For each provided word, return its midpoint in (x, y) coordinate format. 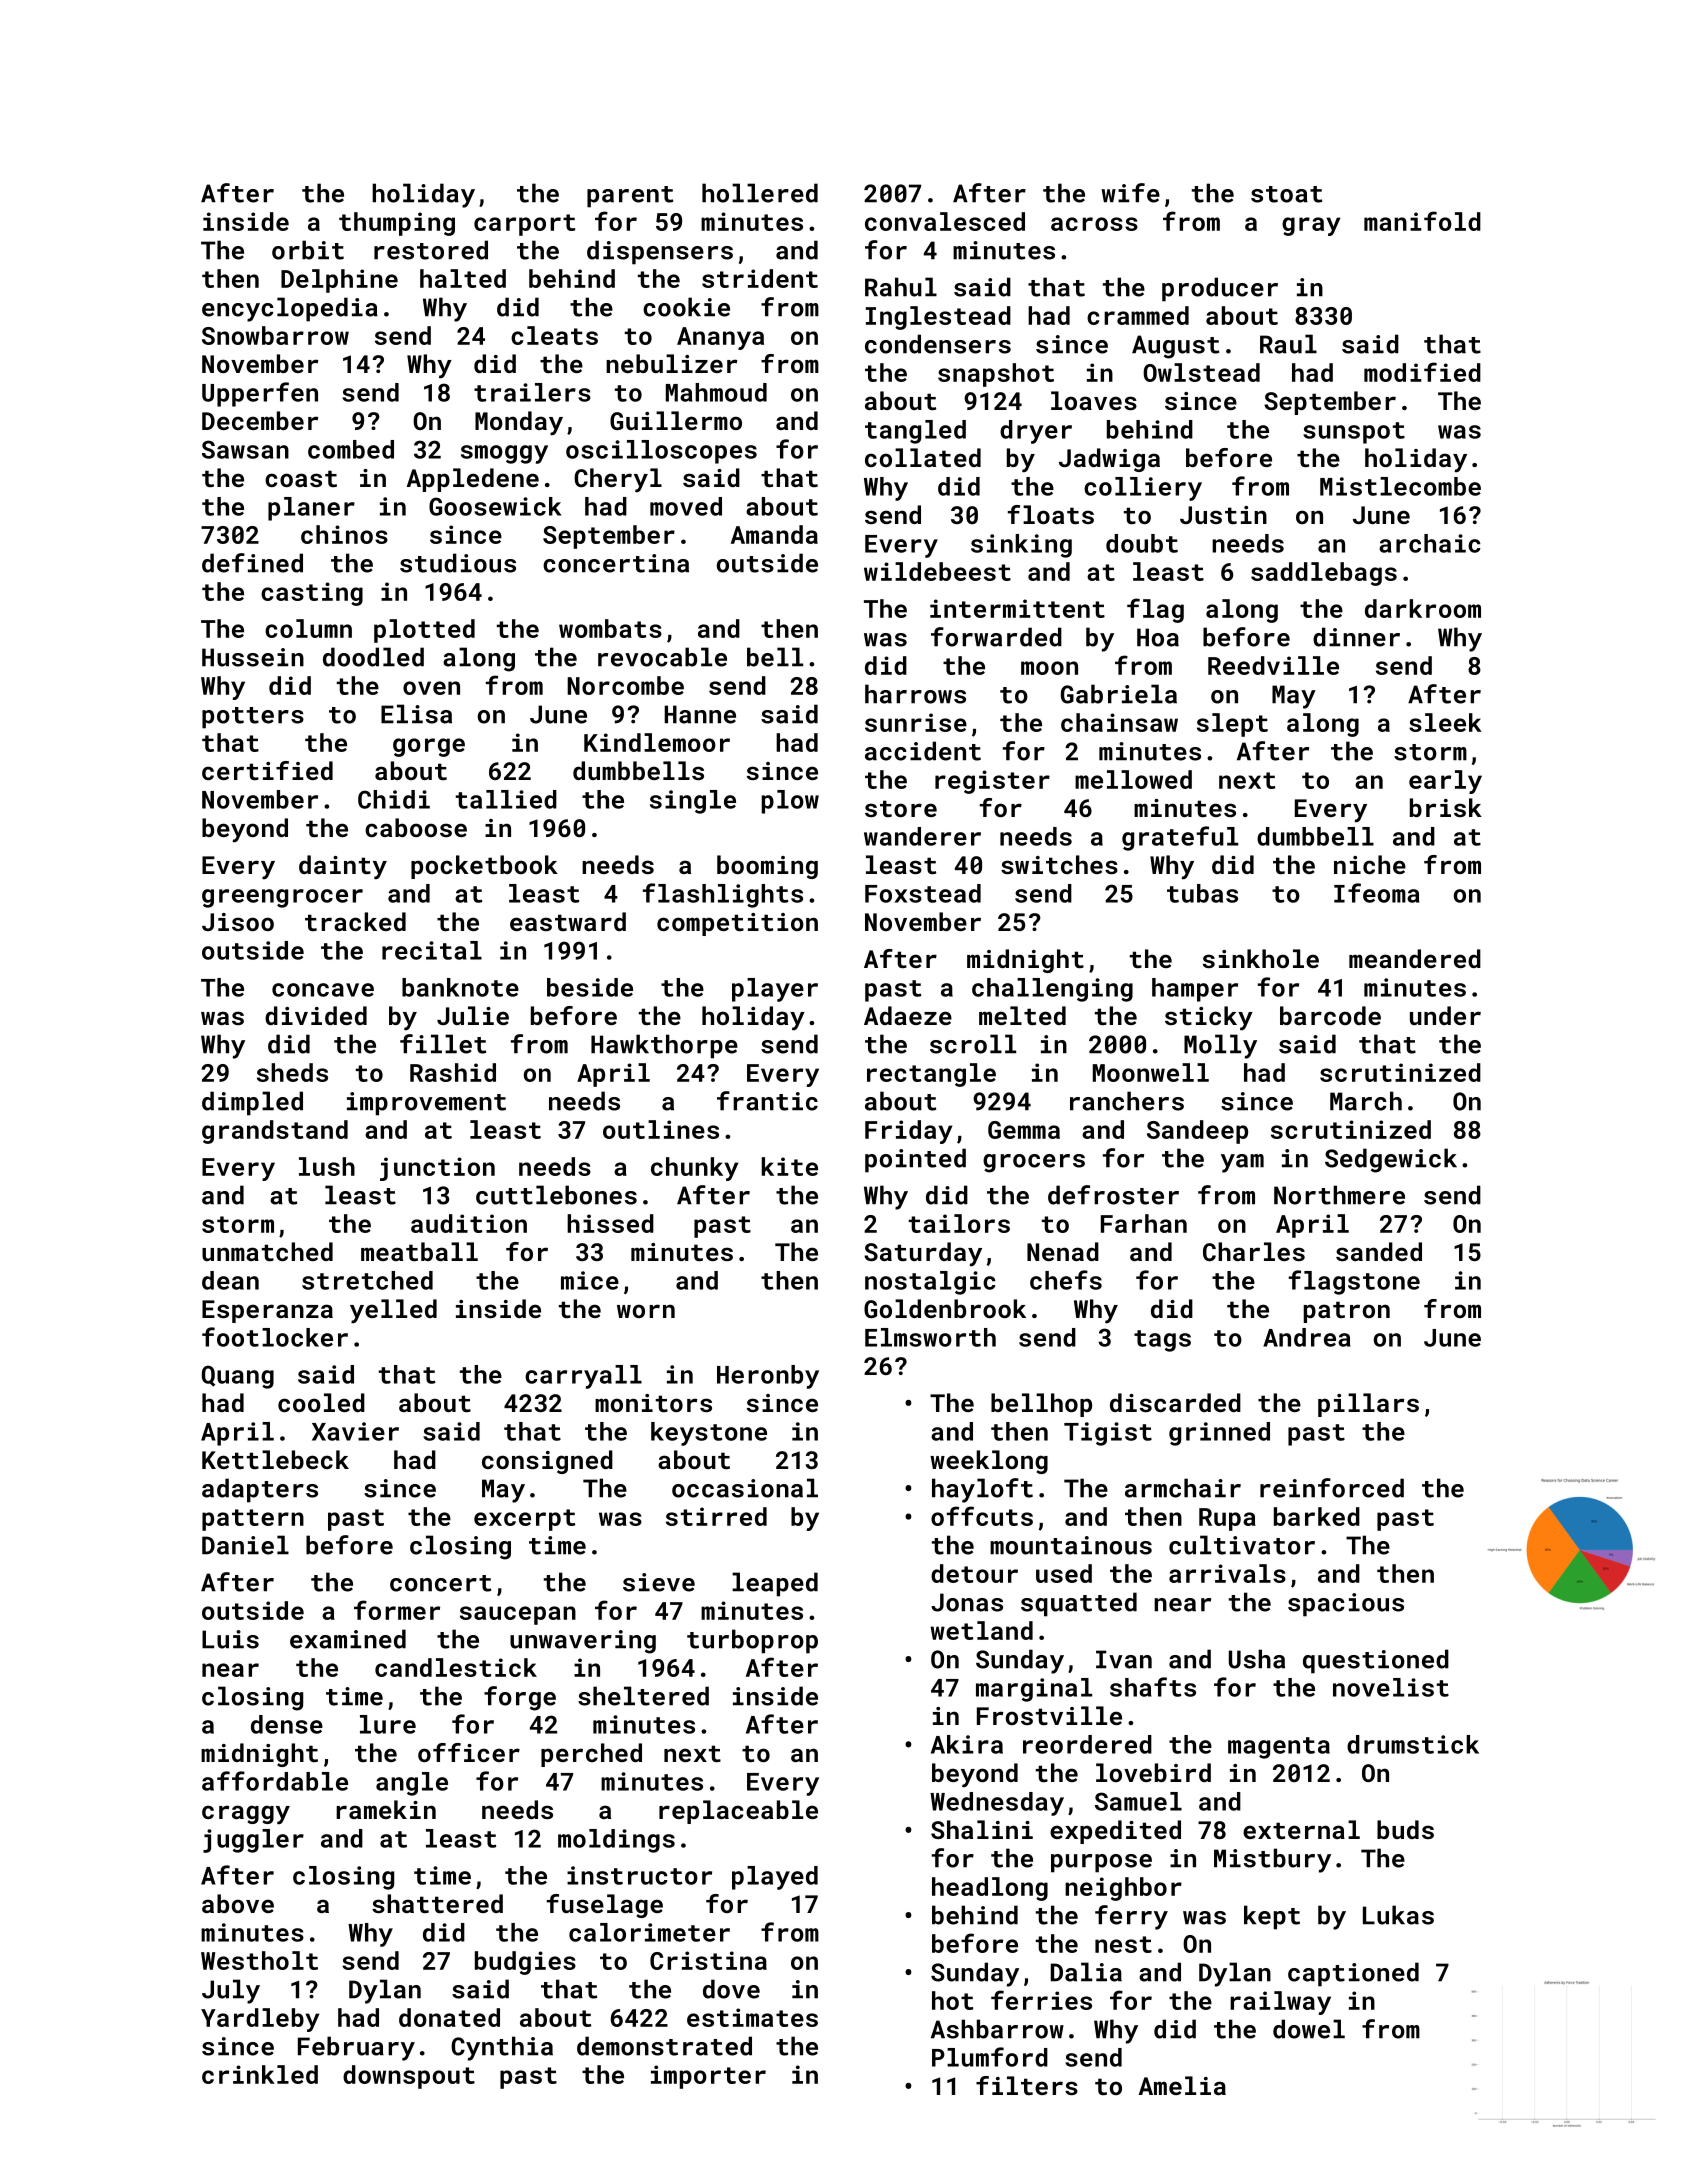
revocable (662, 657)
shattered (437, 1903)
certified (267, 770)
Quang (238, 1377)
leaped (775, 1584)
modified (1422, 372)
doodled (373, 657)
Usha (1257, 1659)
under (1445, 1015)
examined (348, 1639)
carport (524, 225)
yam (1242, 1163)
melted (1022, 1015)
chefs (1066, 1280)
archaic (1430, 543)
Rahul (901, 287)
